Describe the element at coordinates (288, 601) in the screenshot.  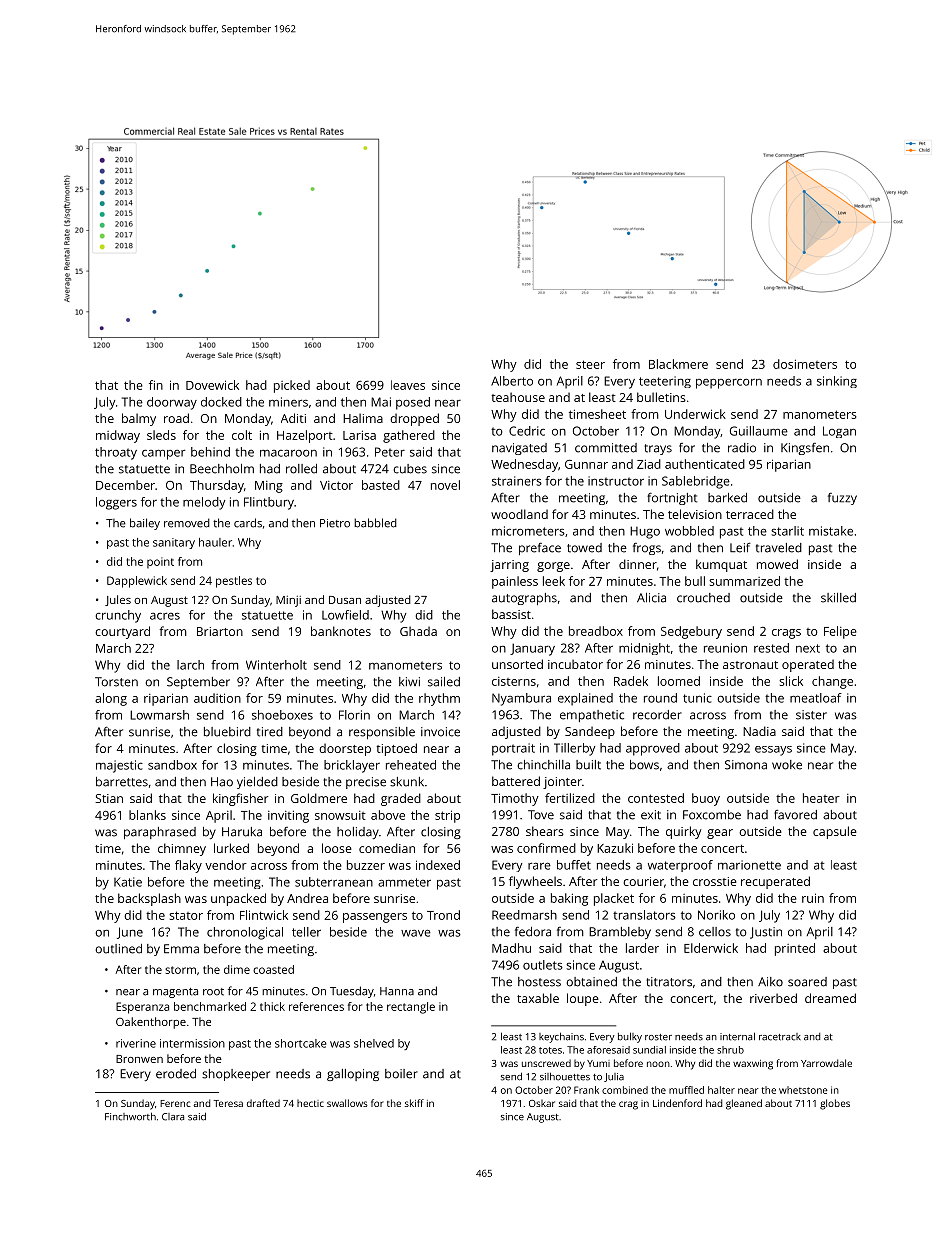
I see `Minji` at that location.
